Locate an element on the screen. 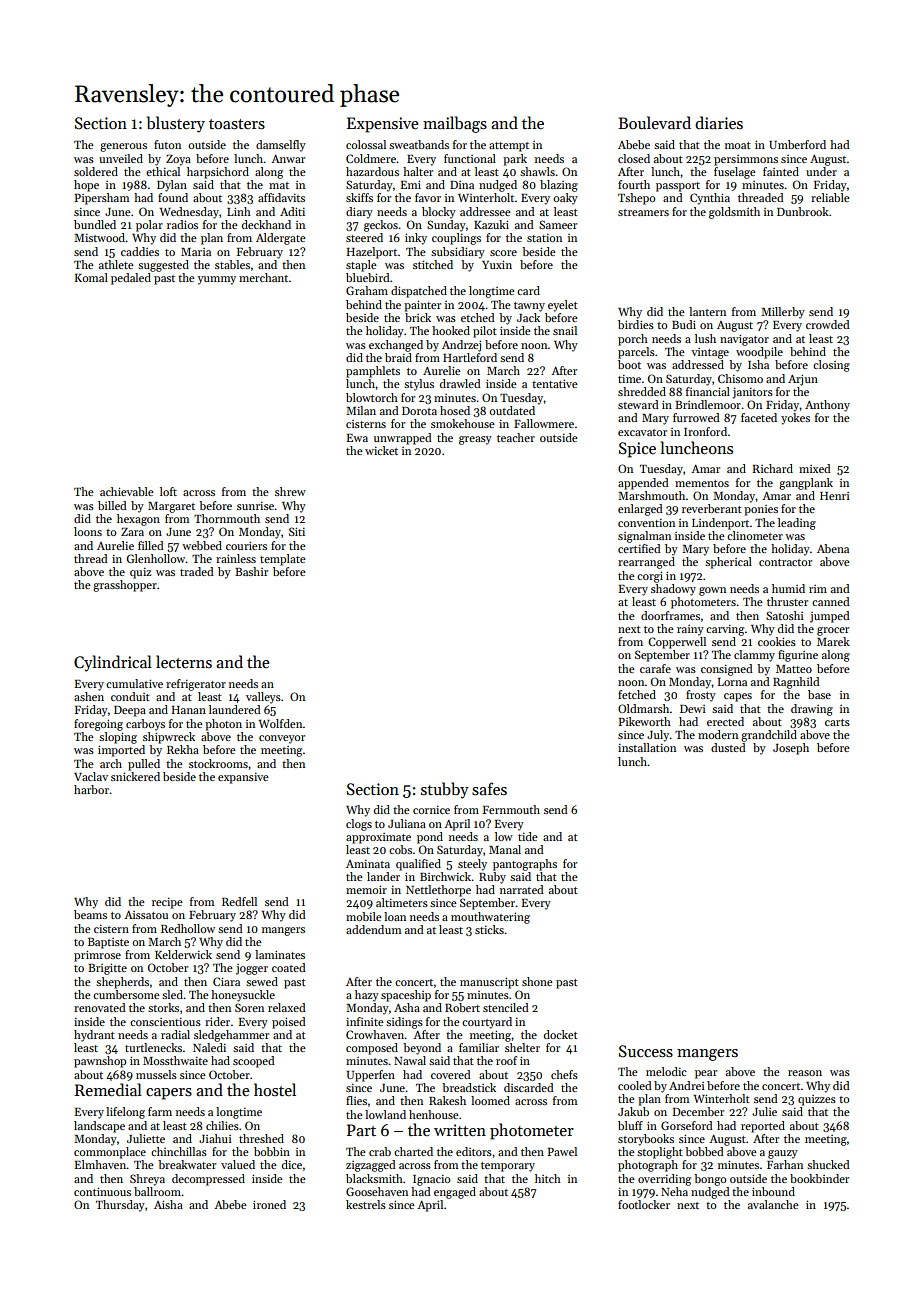  toasters is located at coordinates (237, 124).
